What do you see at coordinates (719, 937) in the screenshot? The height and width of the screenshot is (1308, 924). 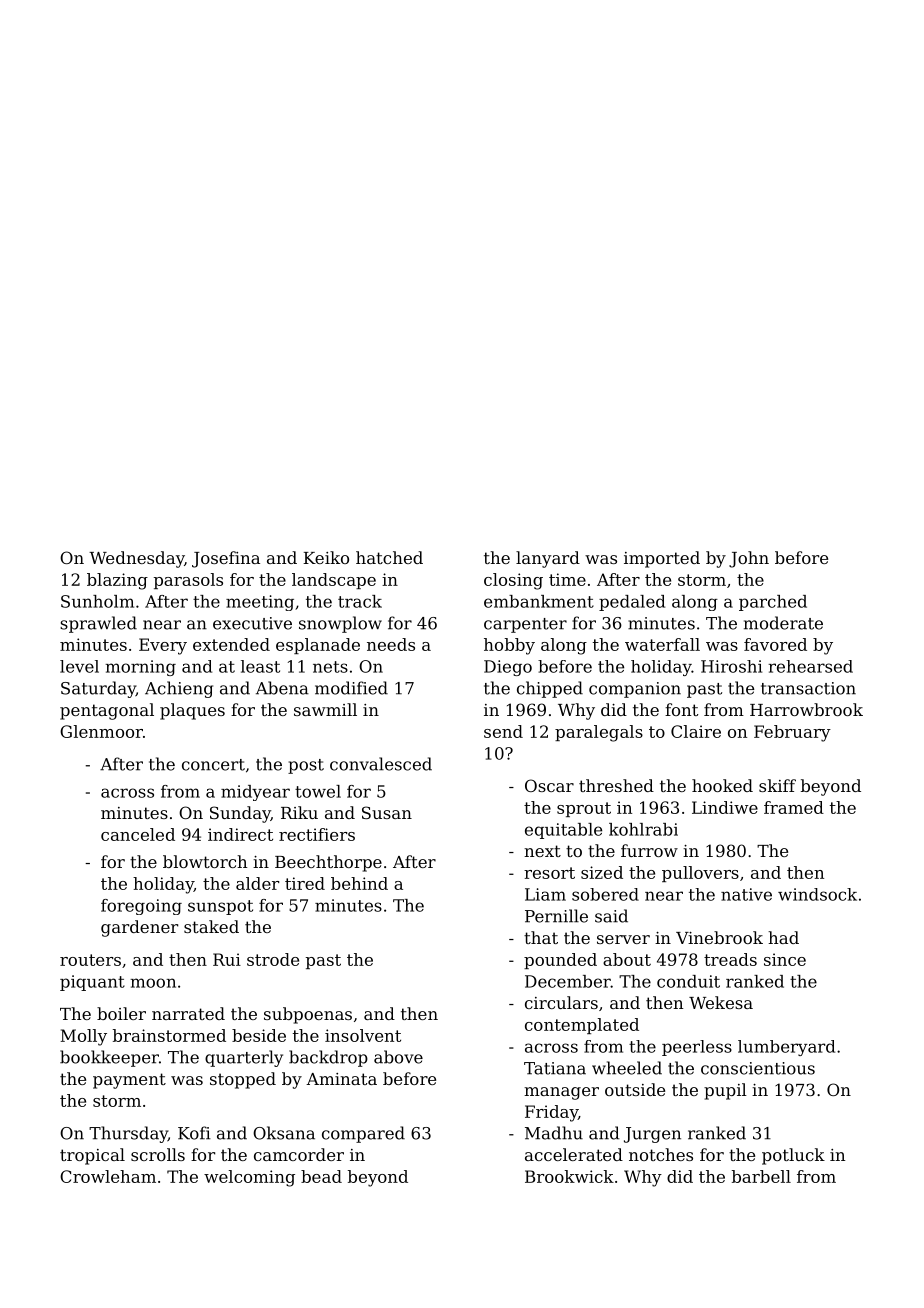 I see `Vinebrook` at bounding box center [719, 937].
